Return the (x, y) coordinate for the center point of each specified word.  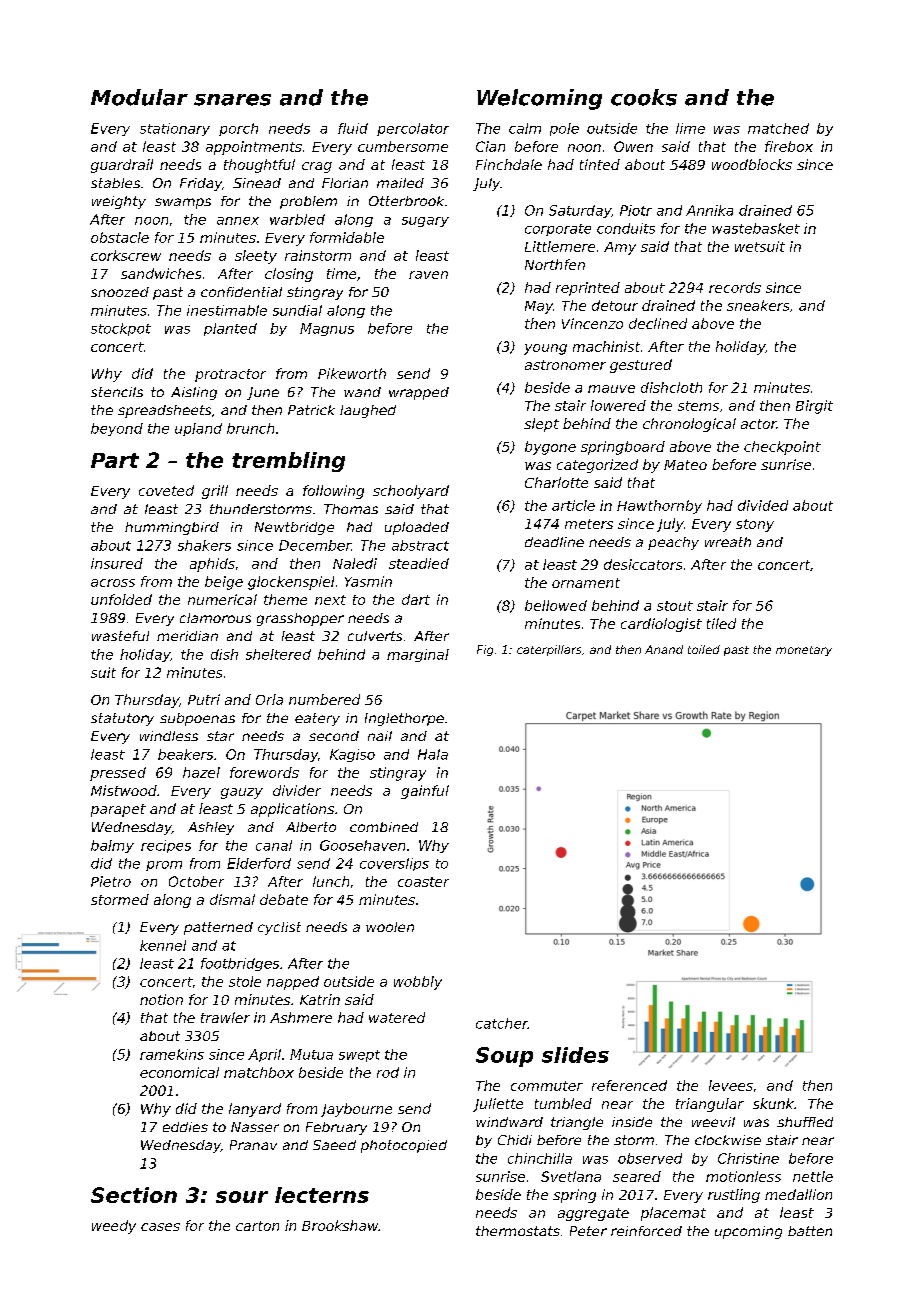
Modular (139, 97)
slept (541, 425)
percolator (413, 129)
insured (117, 563)
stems (698, 406)
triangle (577, 1123)
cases (160, 1227)
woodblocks (752, 164)
